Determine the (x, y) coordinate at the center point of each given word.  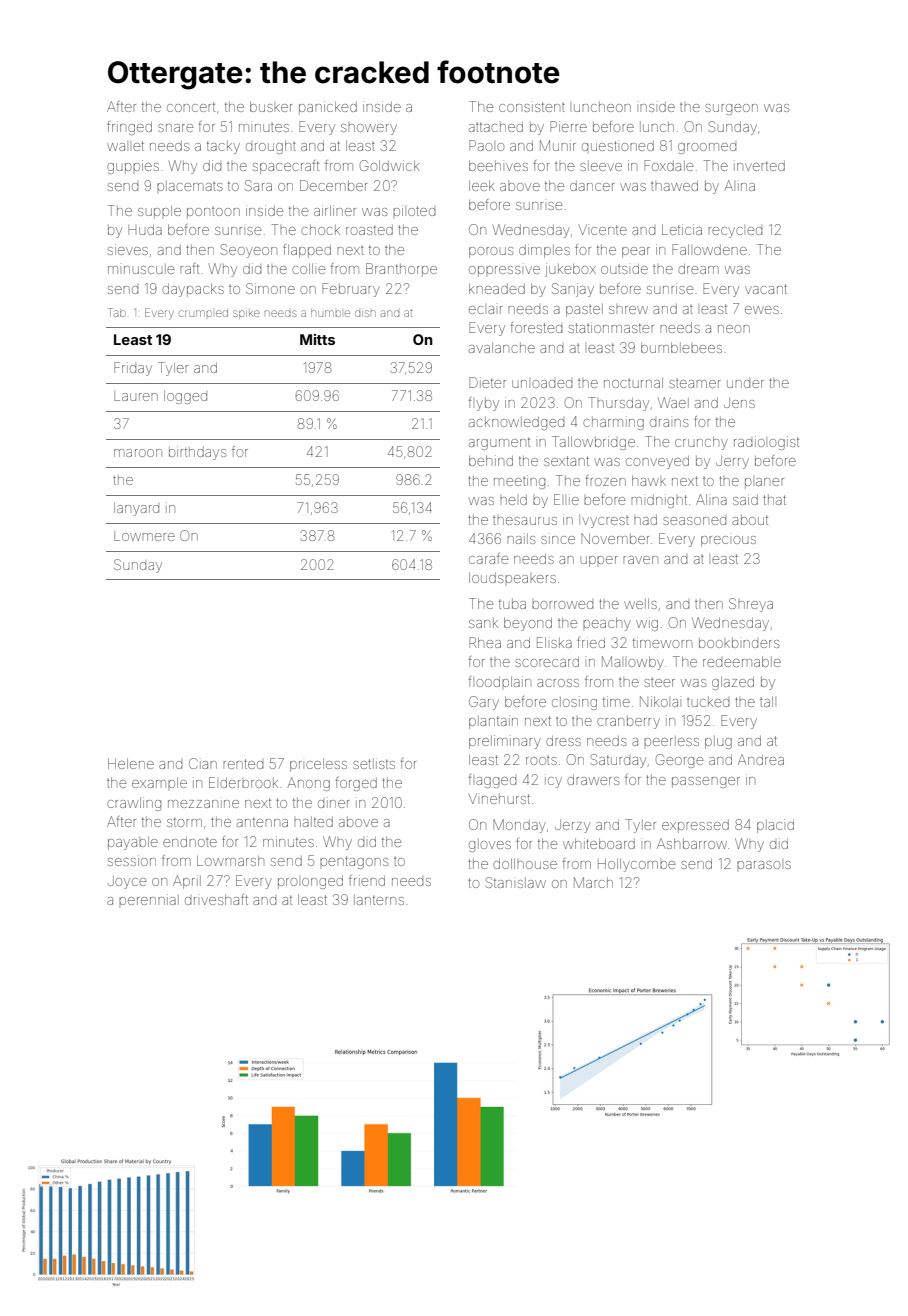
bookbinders (739, 643)
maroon (138, 453)
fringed (129, 128)
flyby (484, 404)
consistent (532, 106)
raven (640, 560)
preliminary (505, 742)
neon (734, 329)
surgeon (731, 109)
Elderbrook (243, 782)
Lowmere (144, 536)
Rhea (485, 642)
